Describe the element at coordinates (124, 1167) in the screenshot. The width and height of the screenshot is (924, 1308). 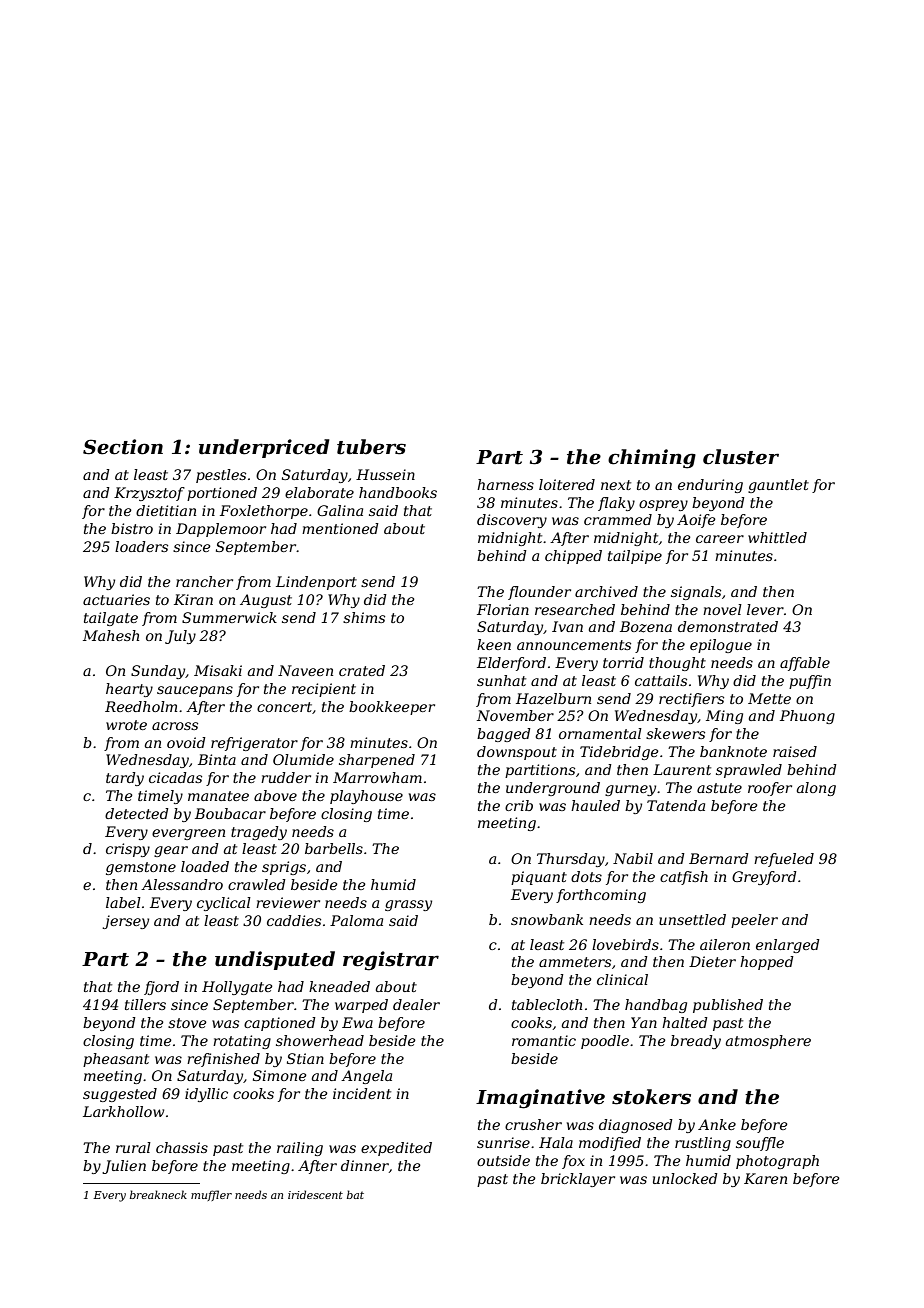
I see `Julien` at that location.
